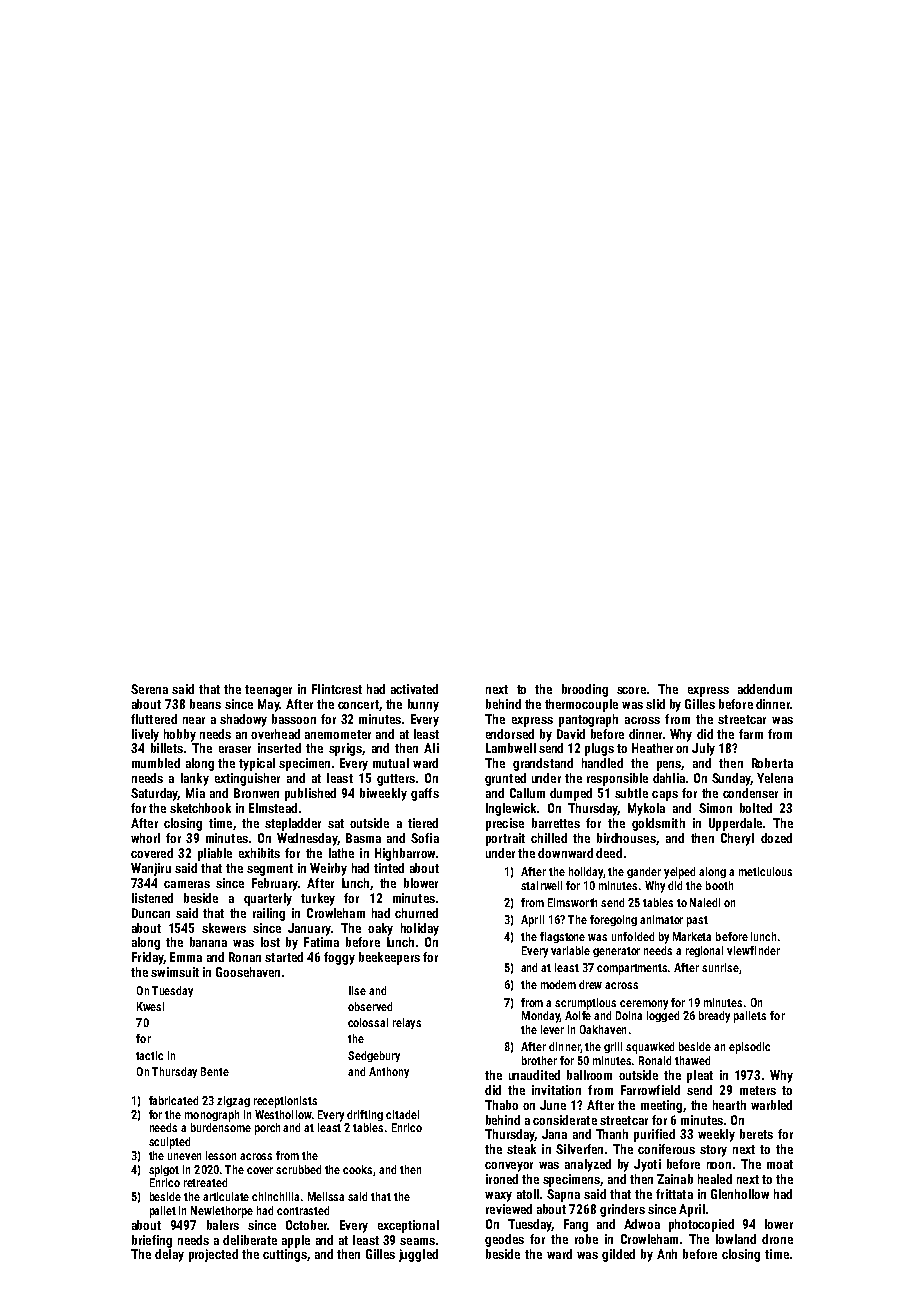 The image size is (924, 1314). I want to click on ballroom, so click(589, 1075).
